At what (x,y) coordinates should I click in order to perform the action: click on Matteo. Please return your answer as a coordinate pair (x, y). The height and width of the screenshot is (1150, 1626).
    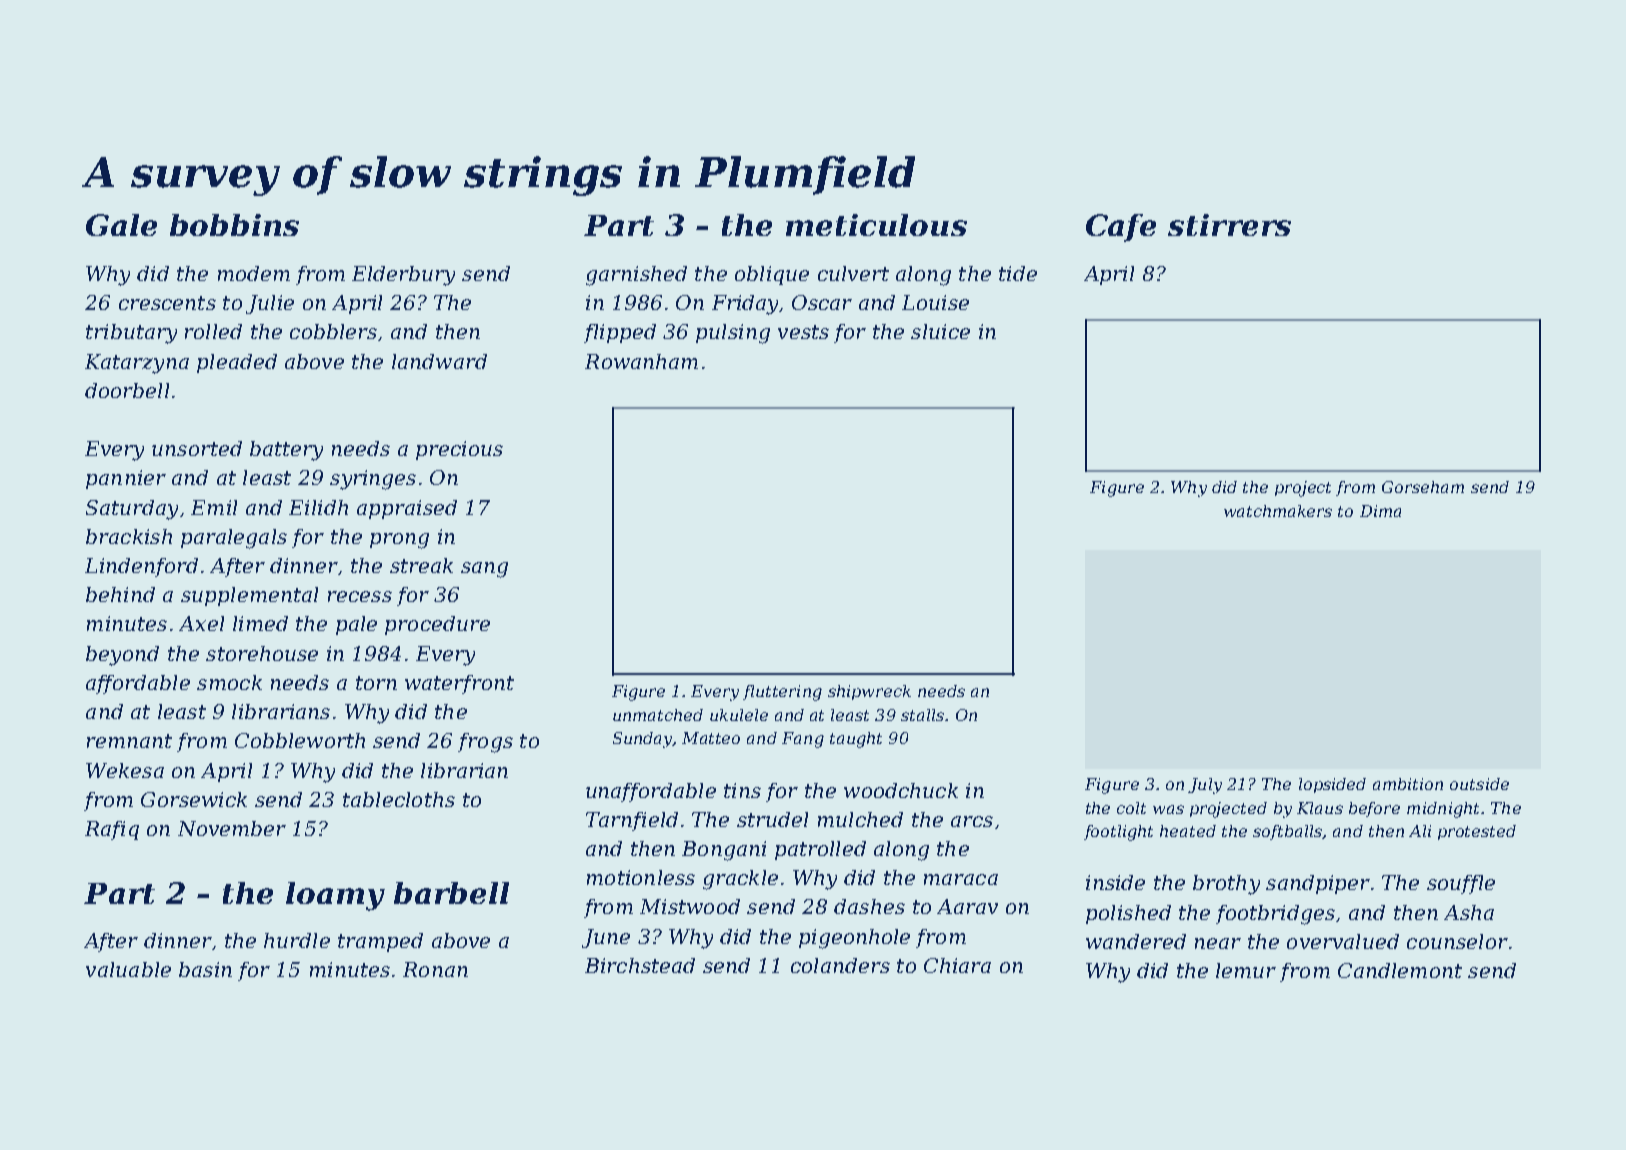
    Looking at the image, I should click on (711, 738).
